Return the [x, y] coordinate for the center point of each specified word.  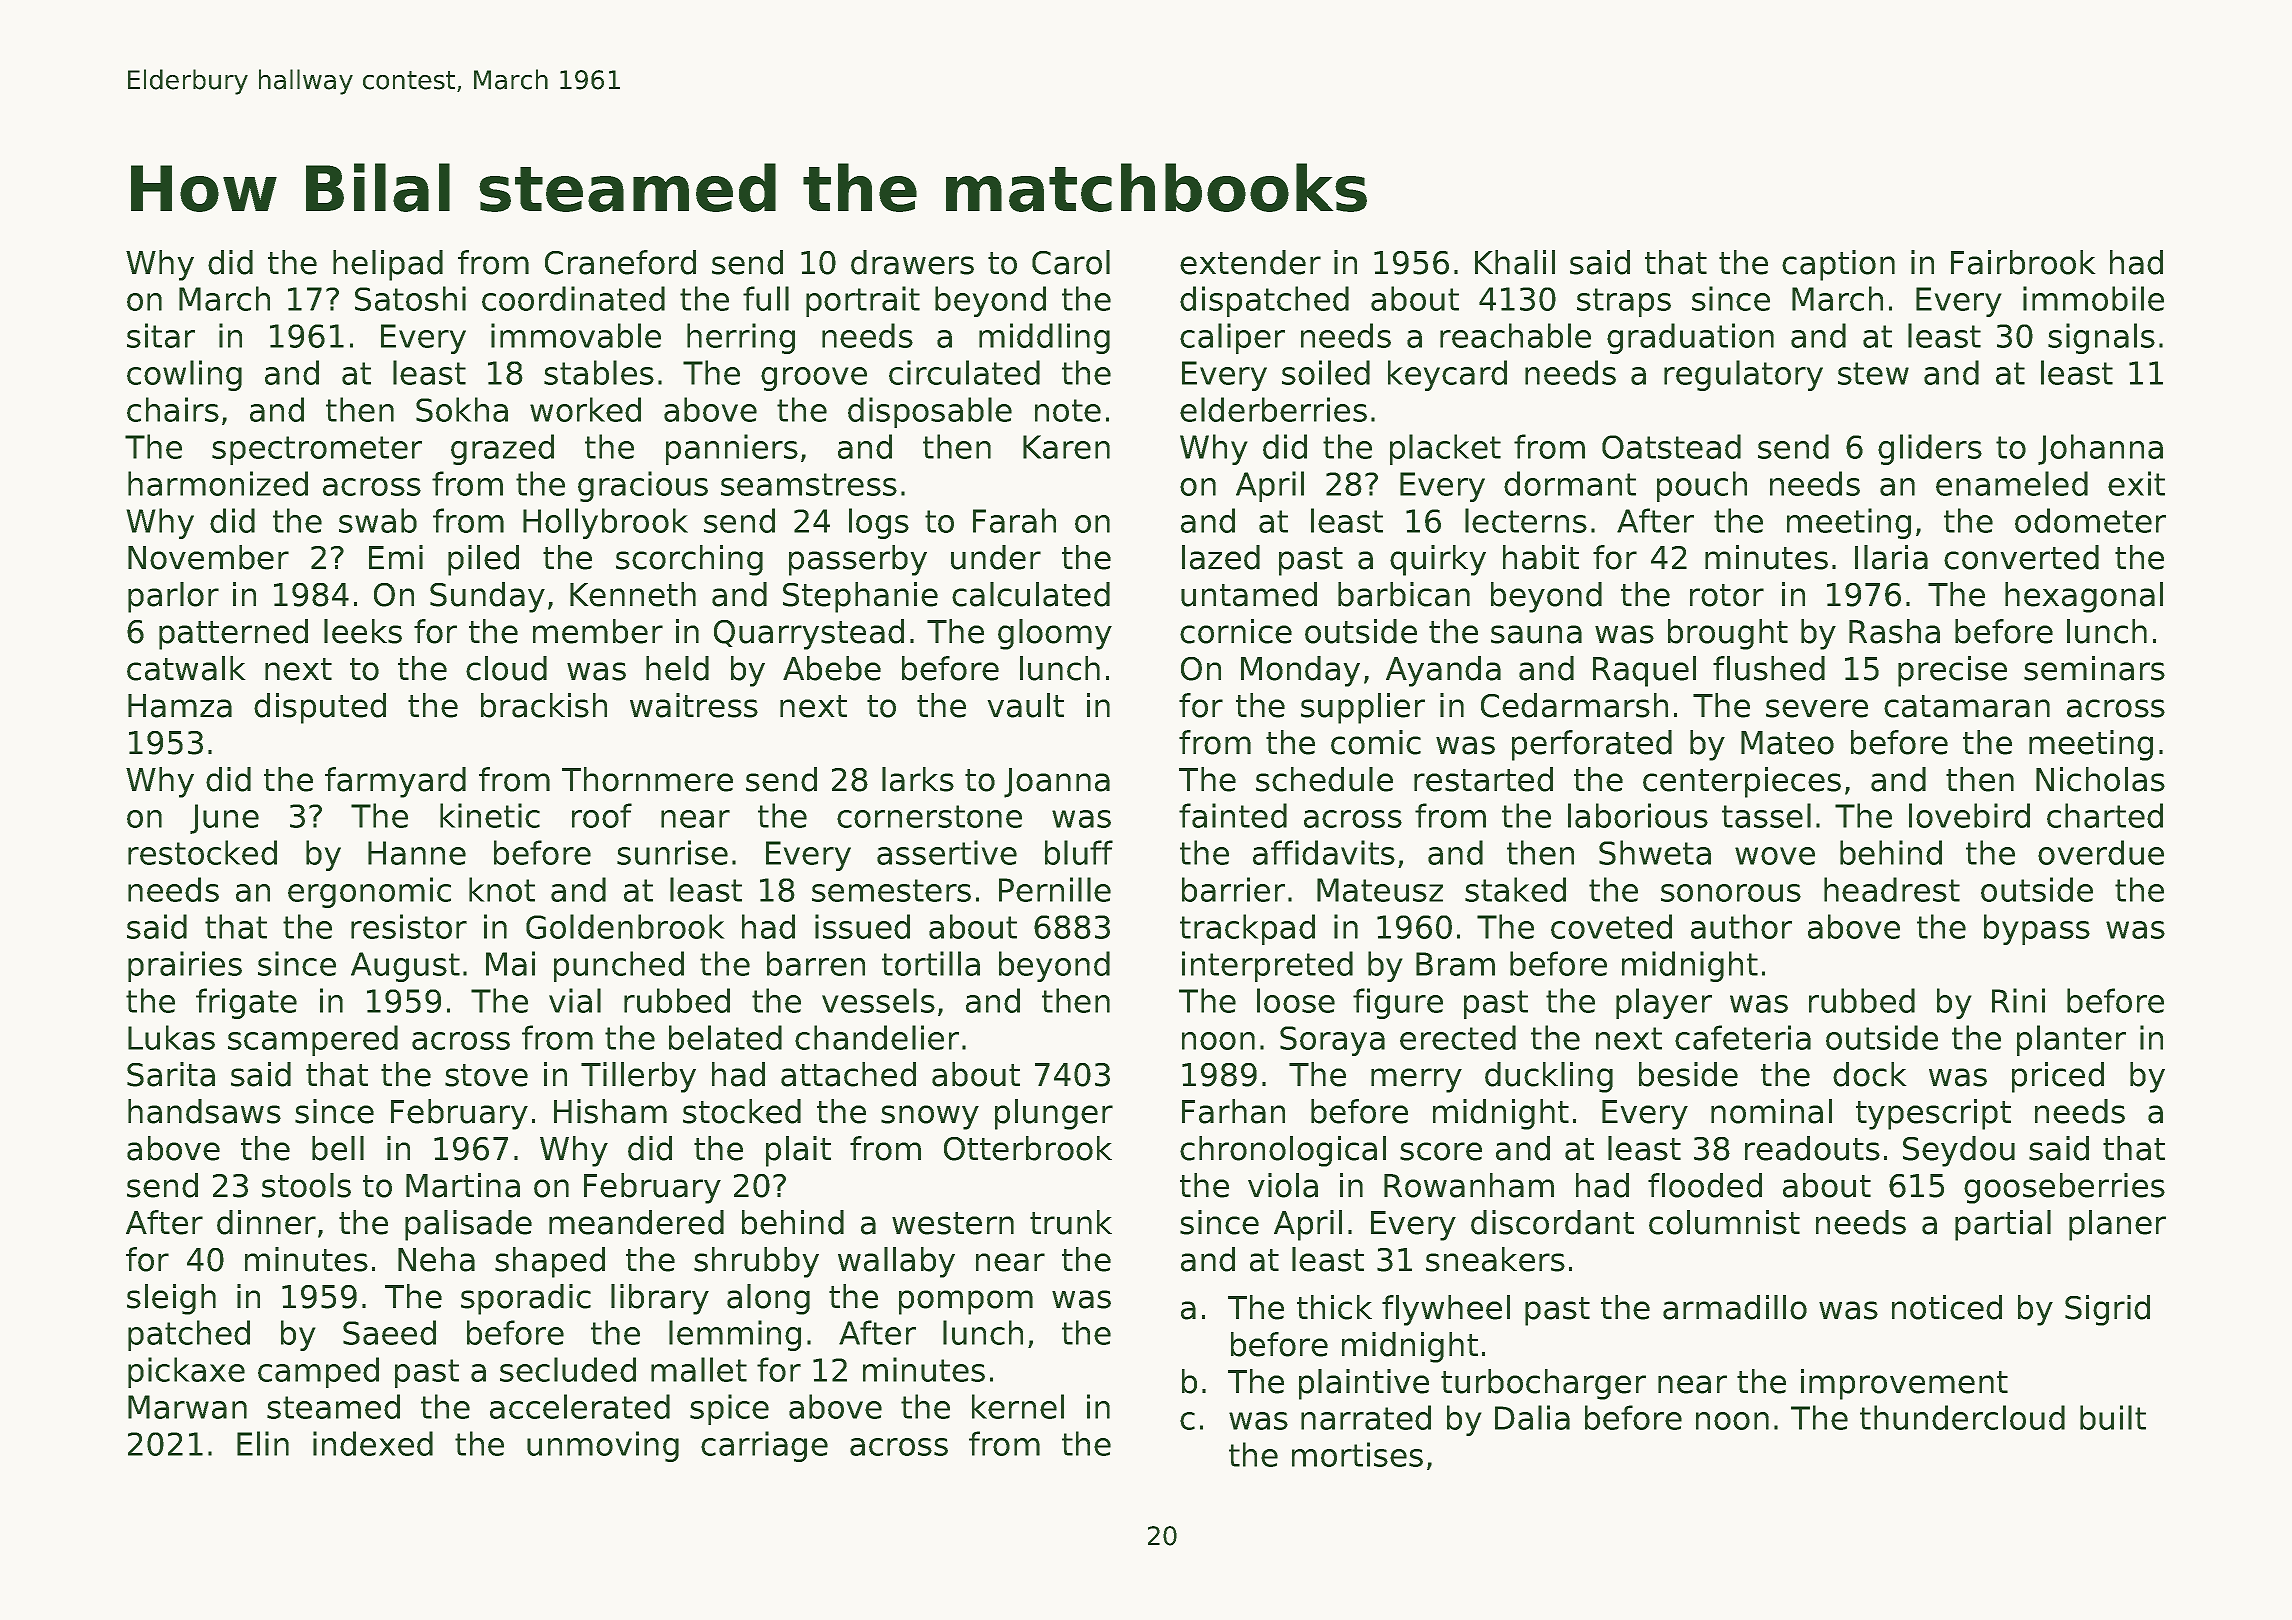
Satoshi [410, 298]
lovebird [1969, 815]
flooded [1705, 1185]
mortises [1357, 1454]
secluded [568, 1369]
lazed [1221, 557]
